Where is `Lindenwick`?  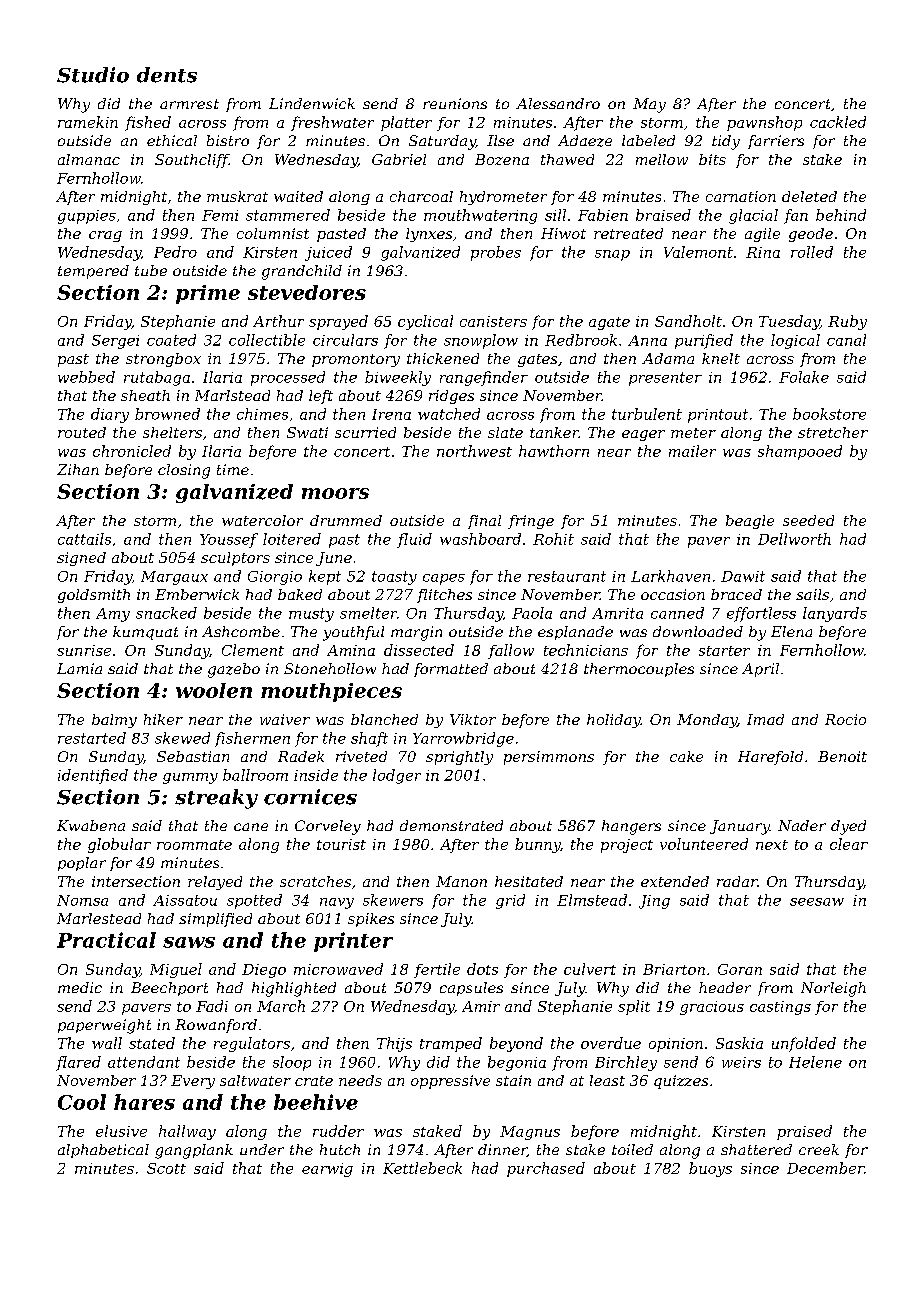
Lindenwick is located at coordinates (312, 103).
